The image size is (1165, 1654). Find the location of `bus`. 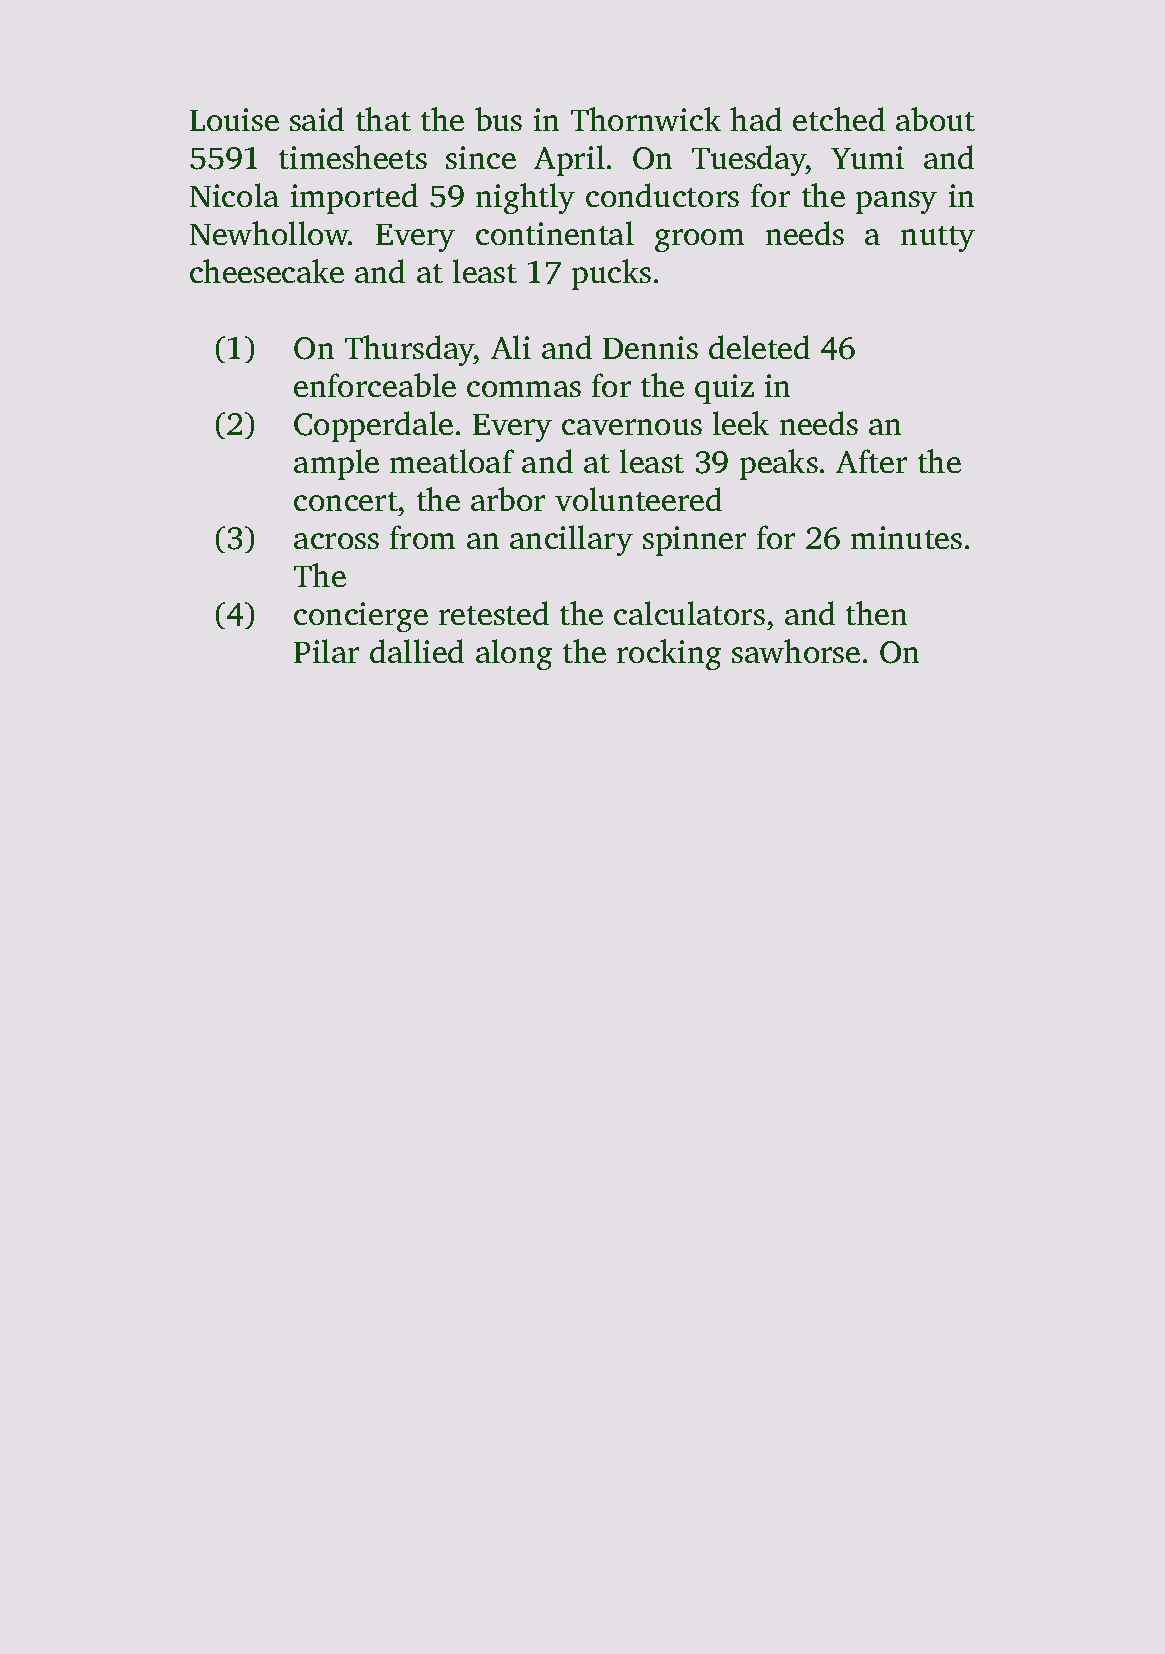

bus is located at coordinates (498, 119).
